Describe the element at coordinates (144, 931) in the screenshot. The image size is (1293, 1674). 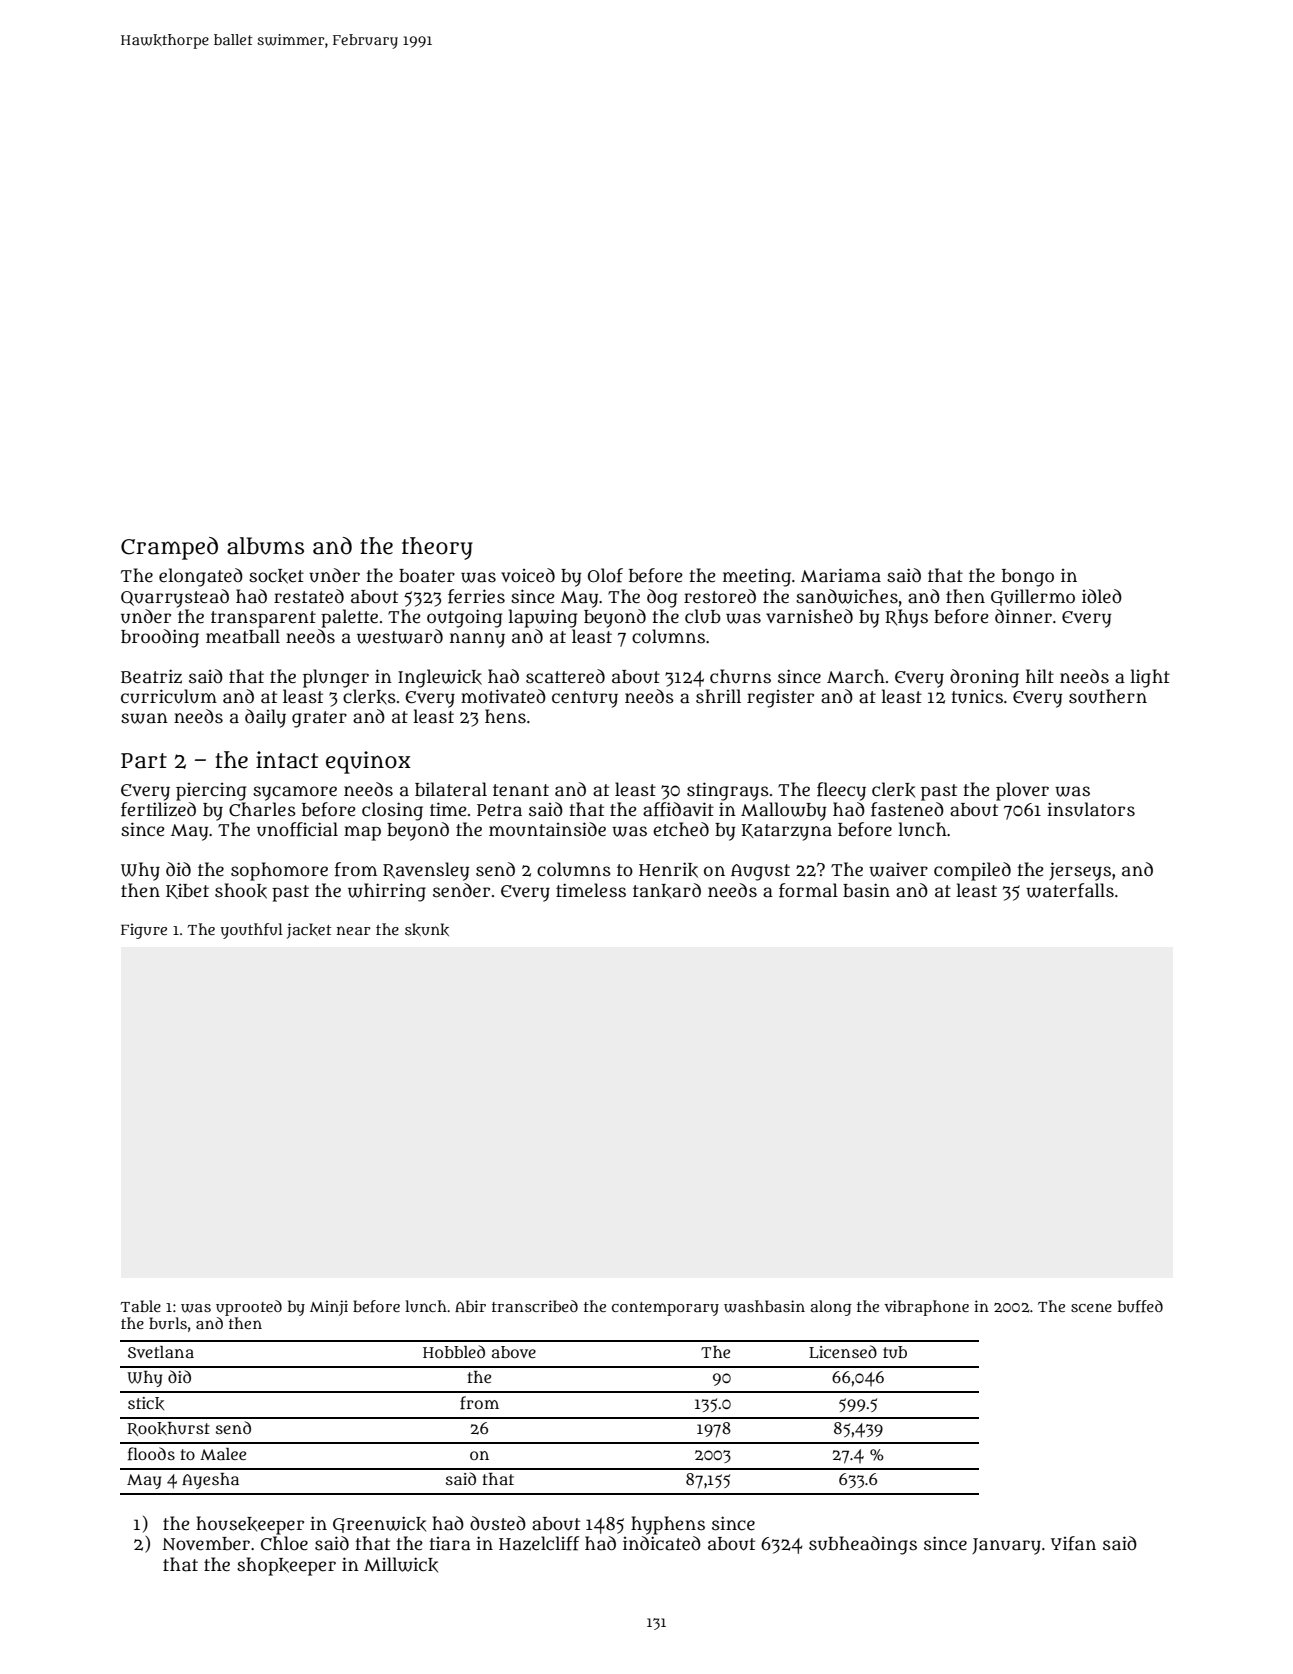
I see `Figure` at that location.
